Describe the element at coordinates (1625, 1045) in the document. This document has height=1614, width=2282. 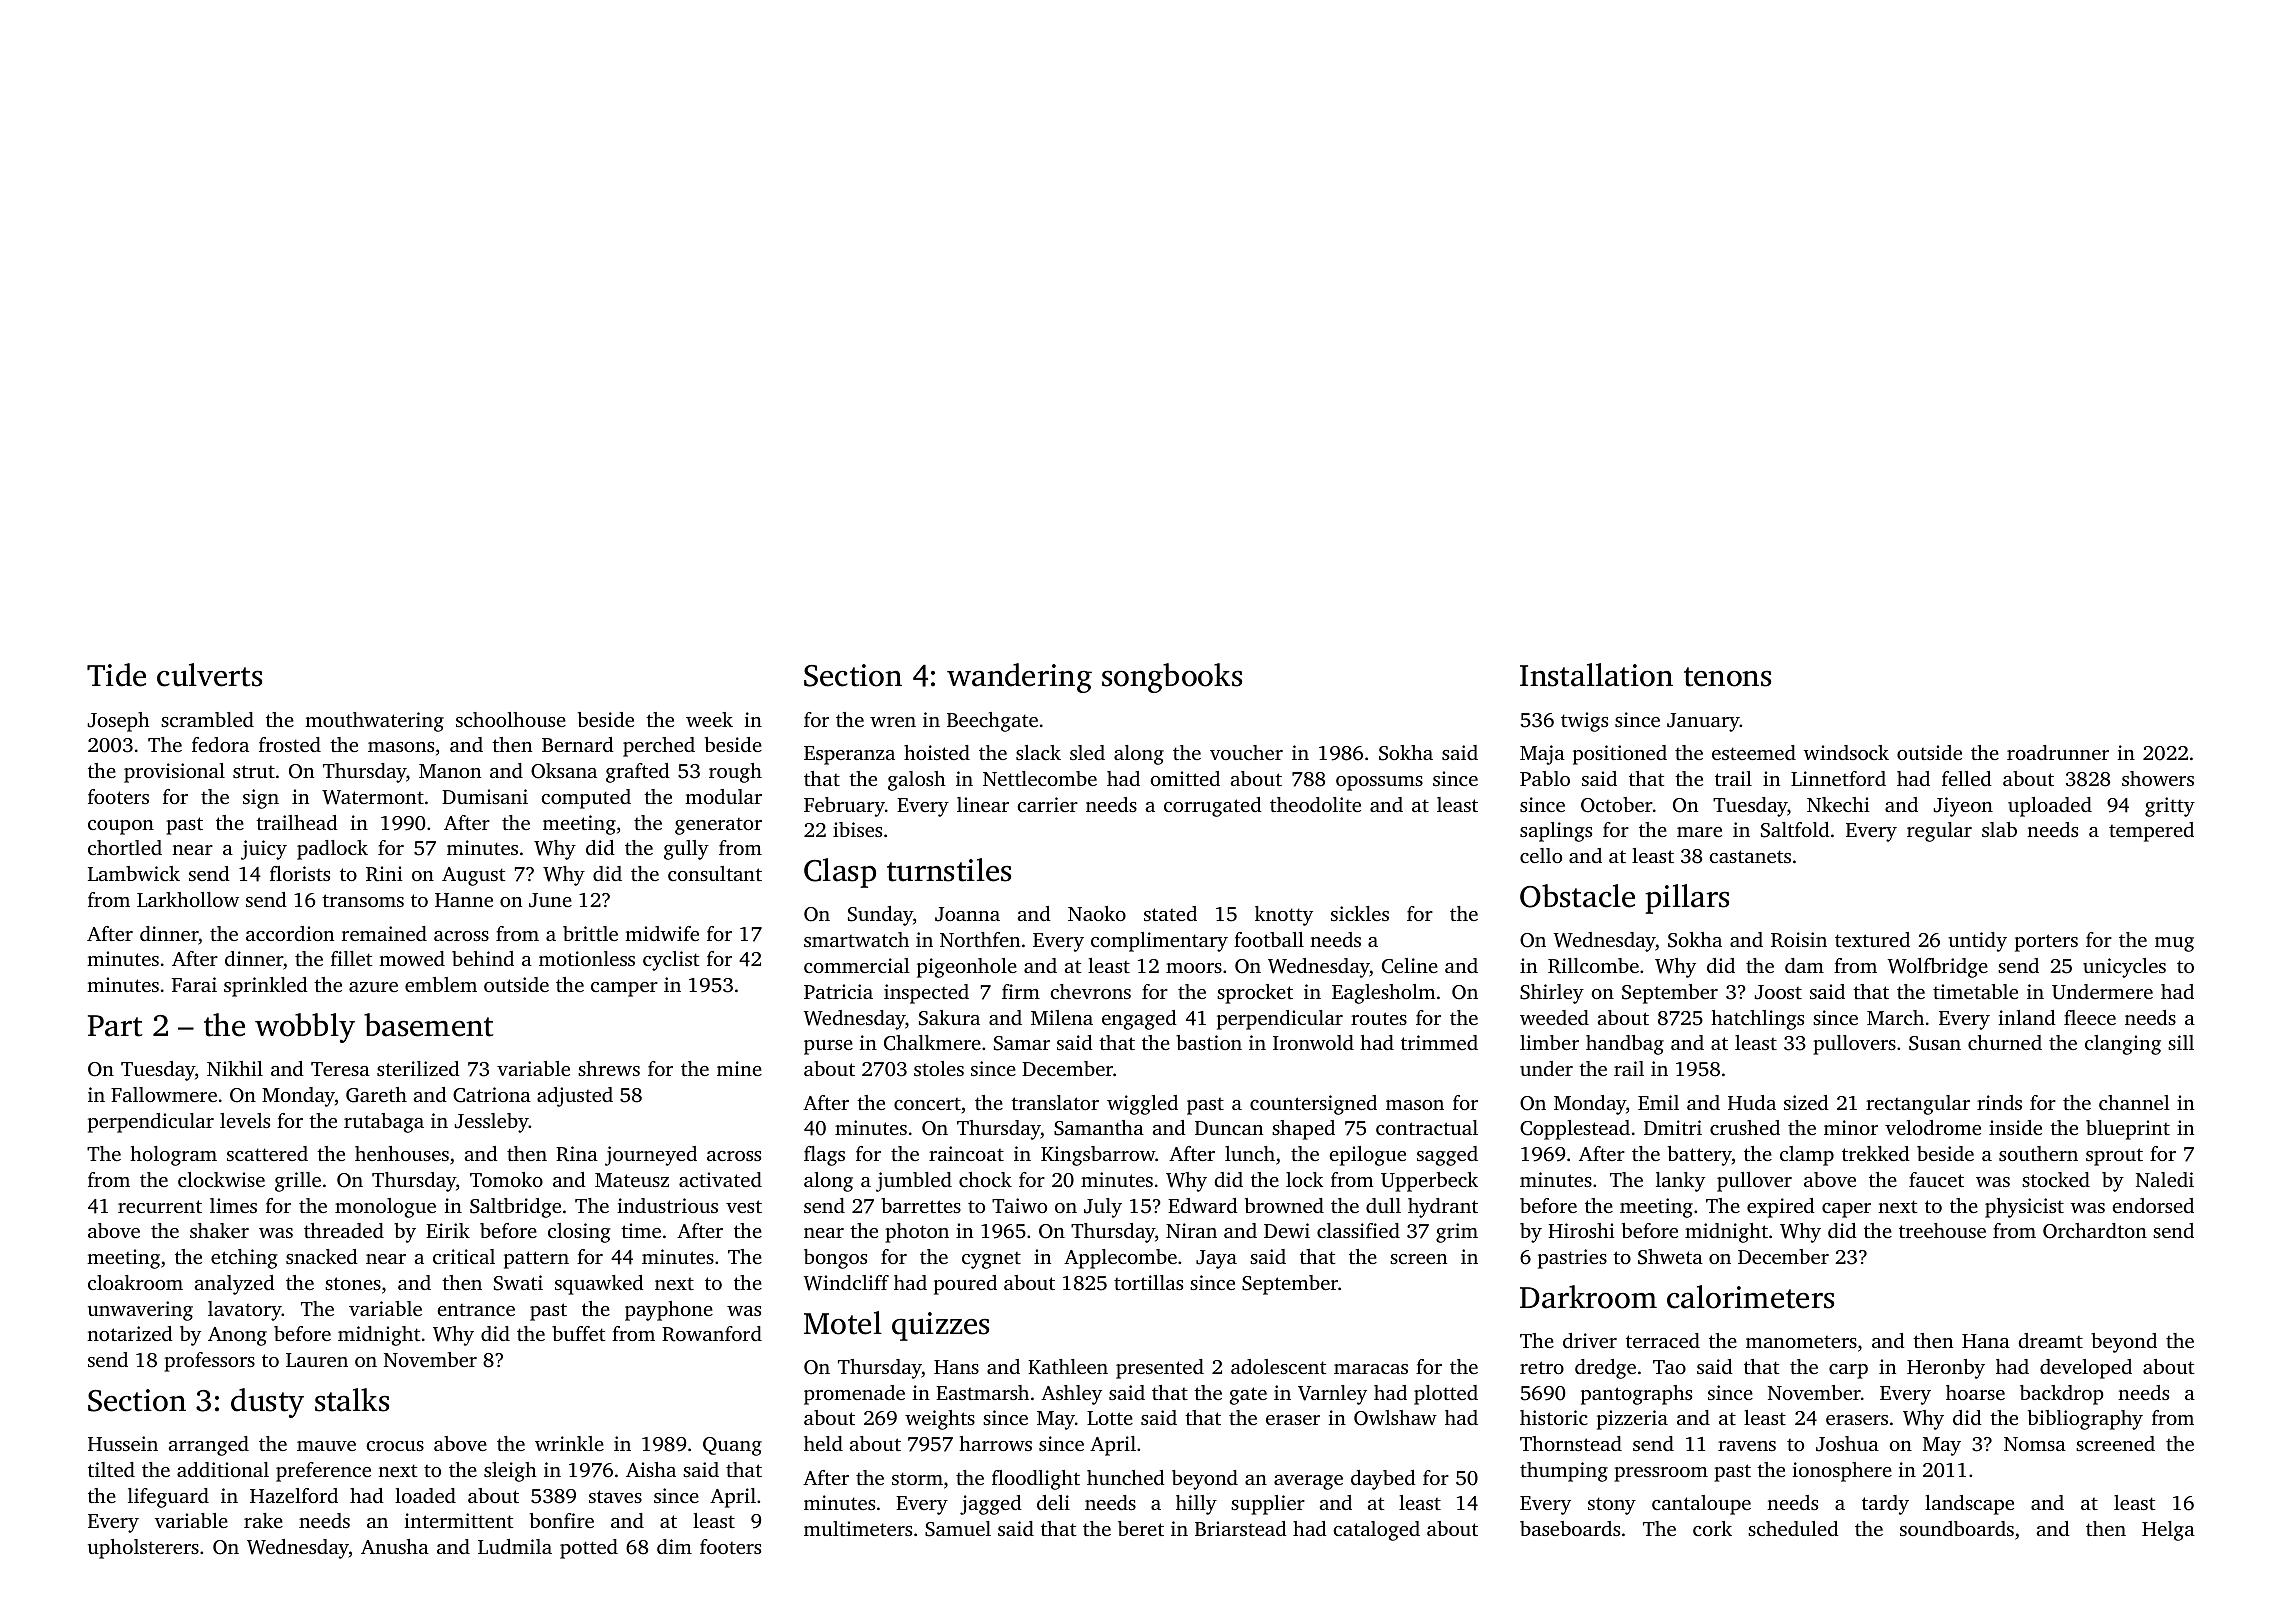
I see `handbag` at that location.
